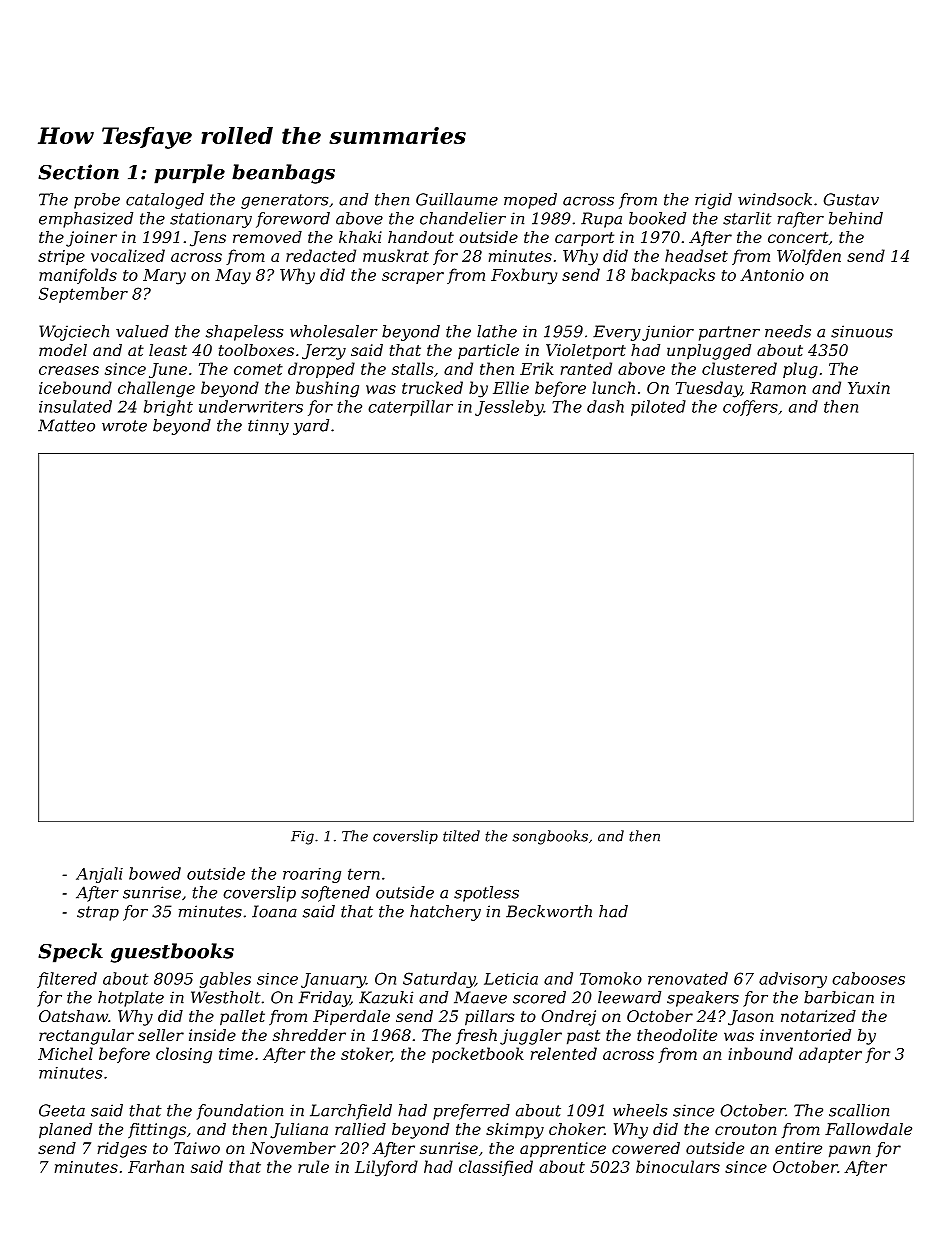  I want to click on Piperdale, so click(351, 1018).
